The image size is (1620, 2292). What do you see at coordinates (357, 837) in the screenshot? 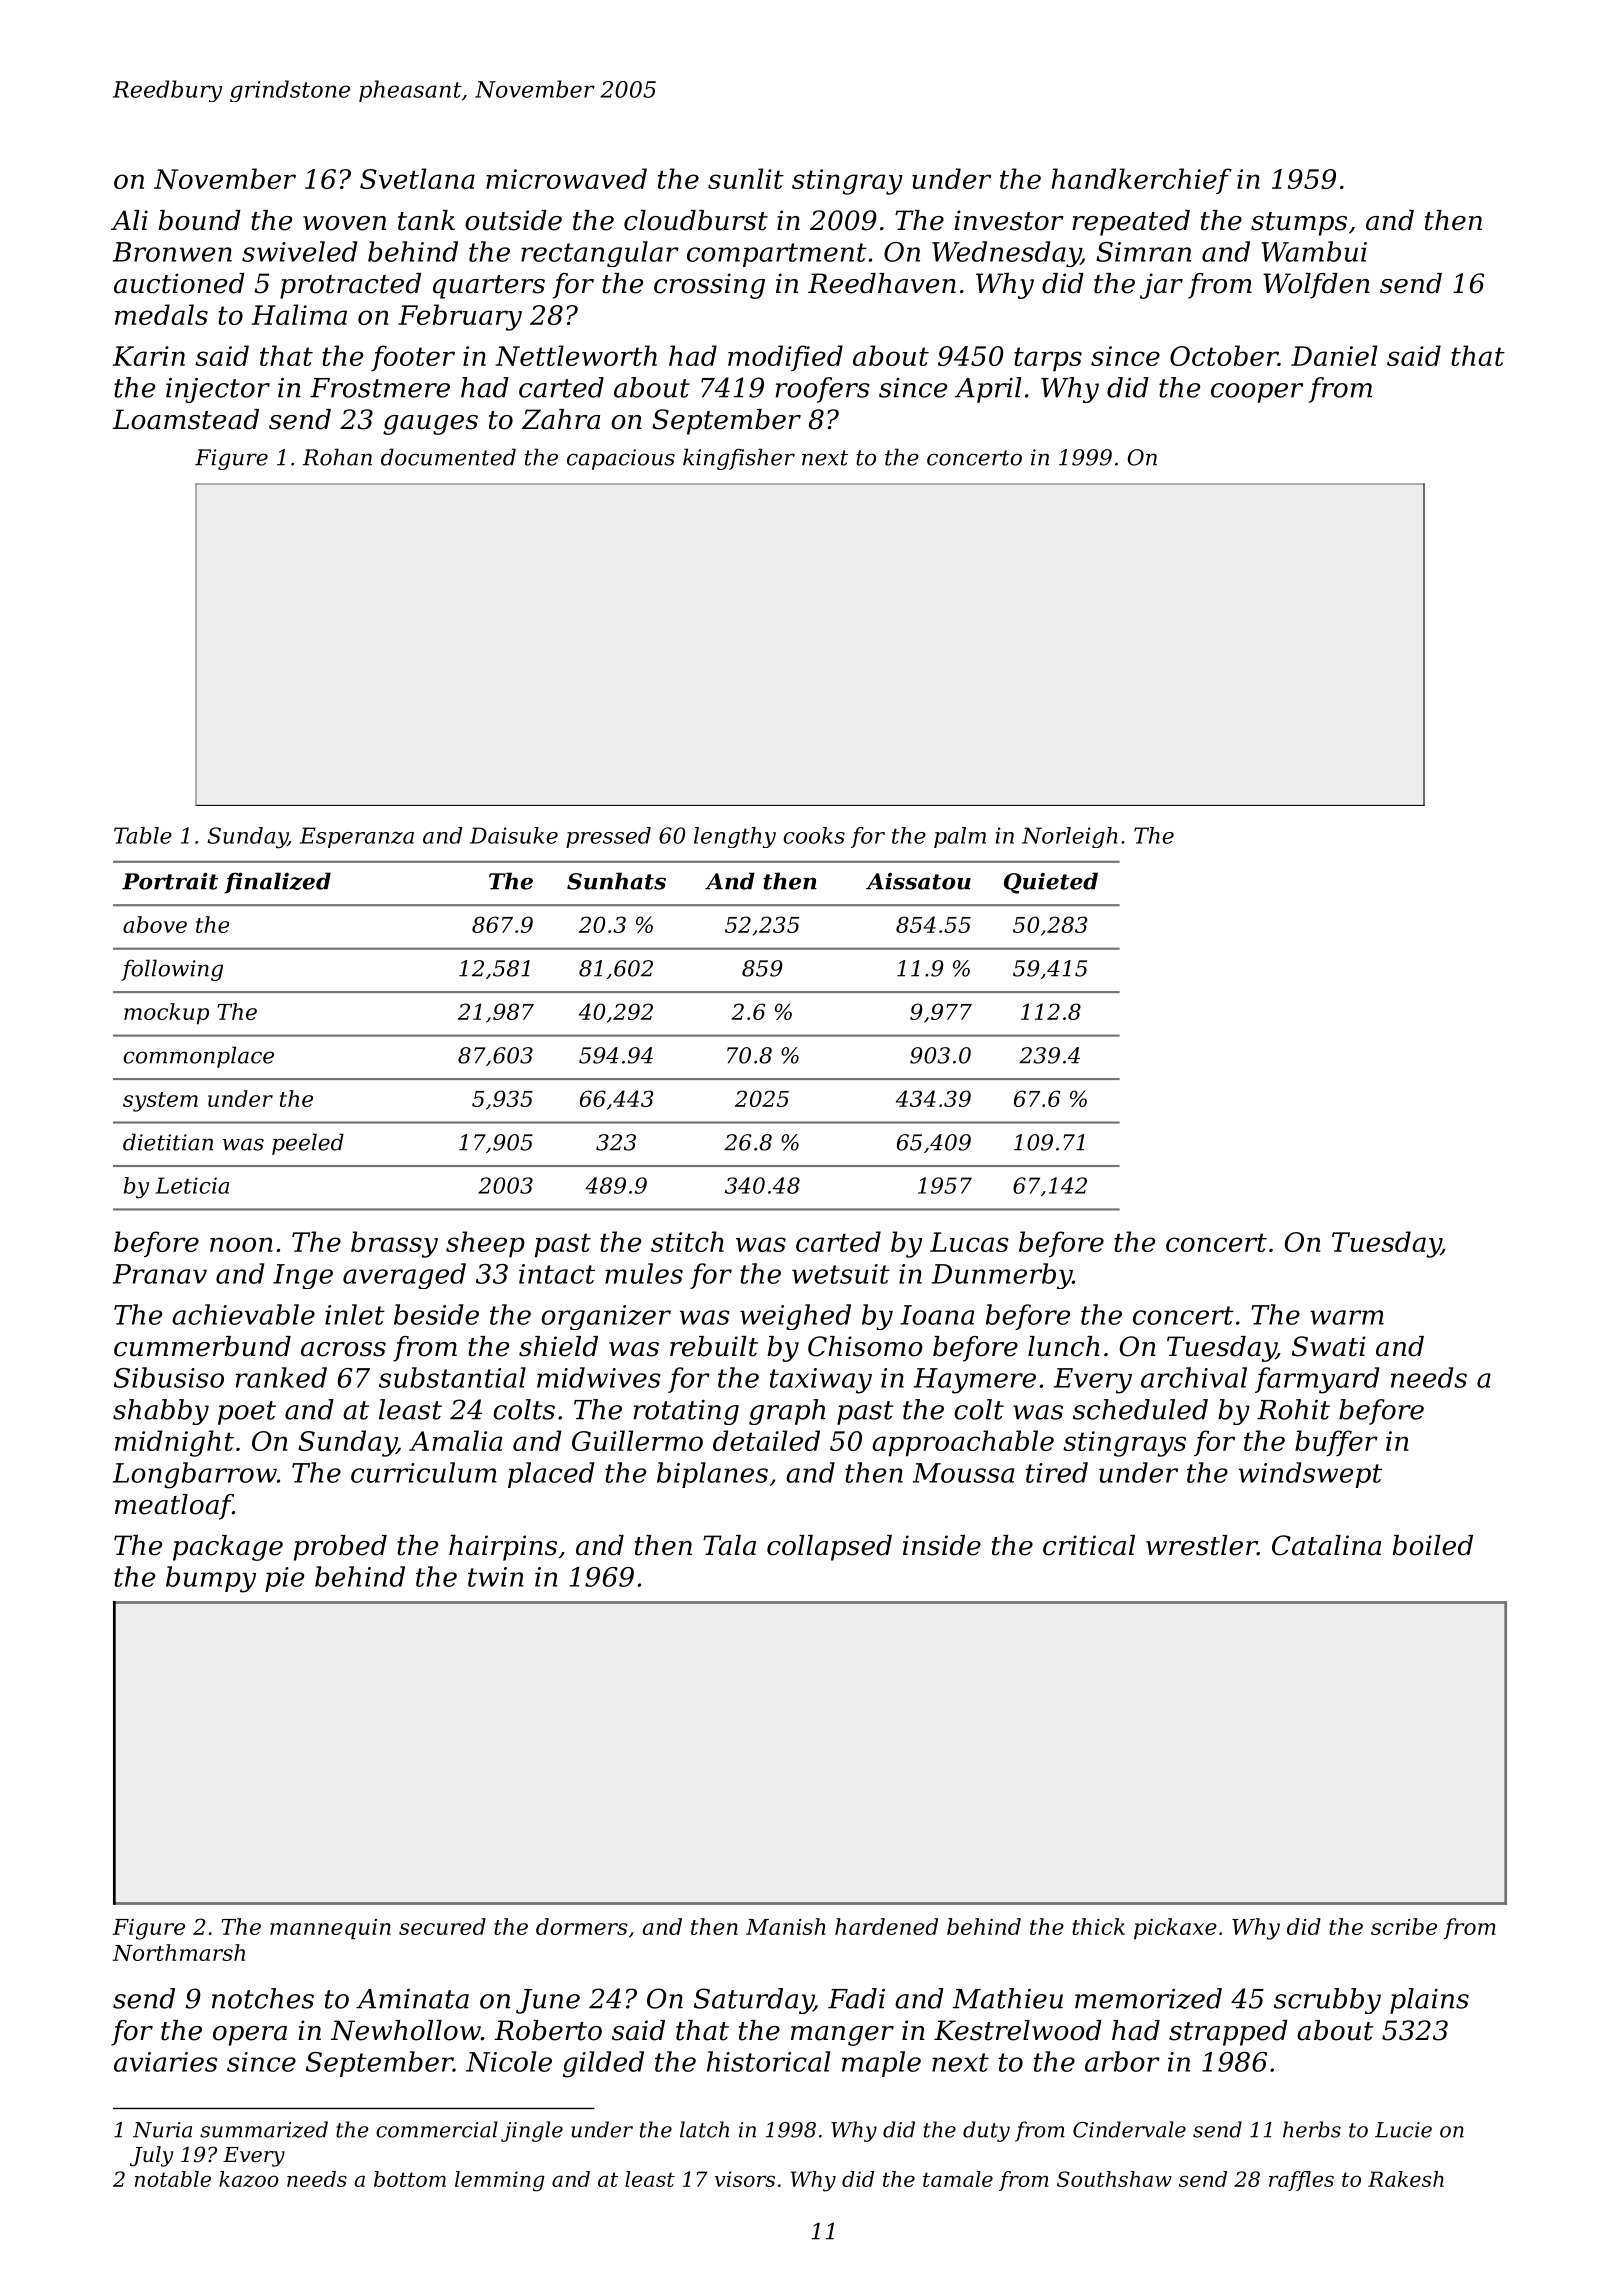
I see `Esperanza` at bounding box center [357, 837].
